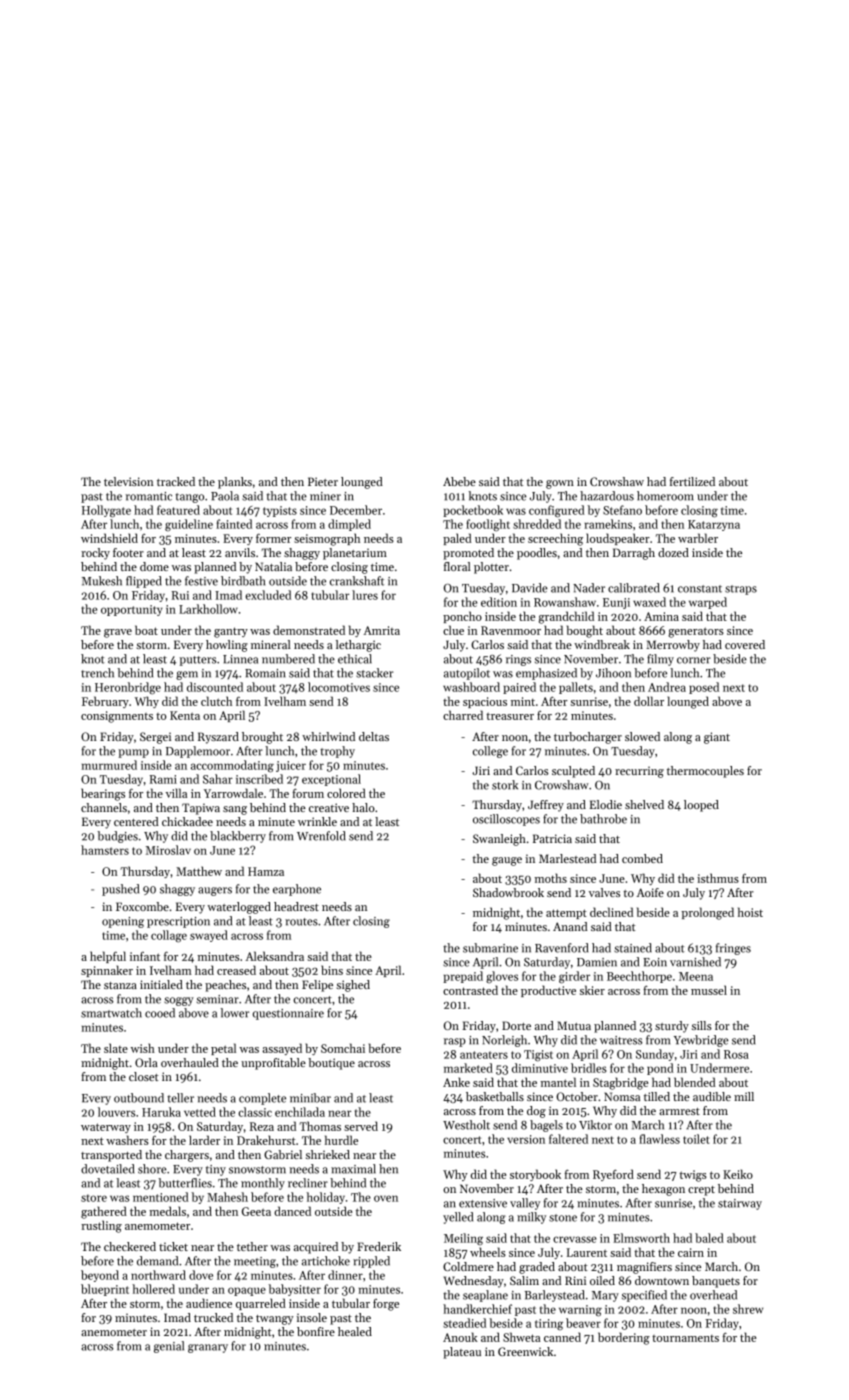 Image resolution: width=849 pixels, height=1400 pixels. I want to click on shrew, so click(748, 1309).
